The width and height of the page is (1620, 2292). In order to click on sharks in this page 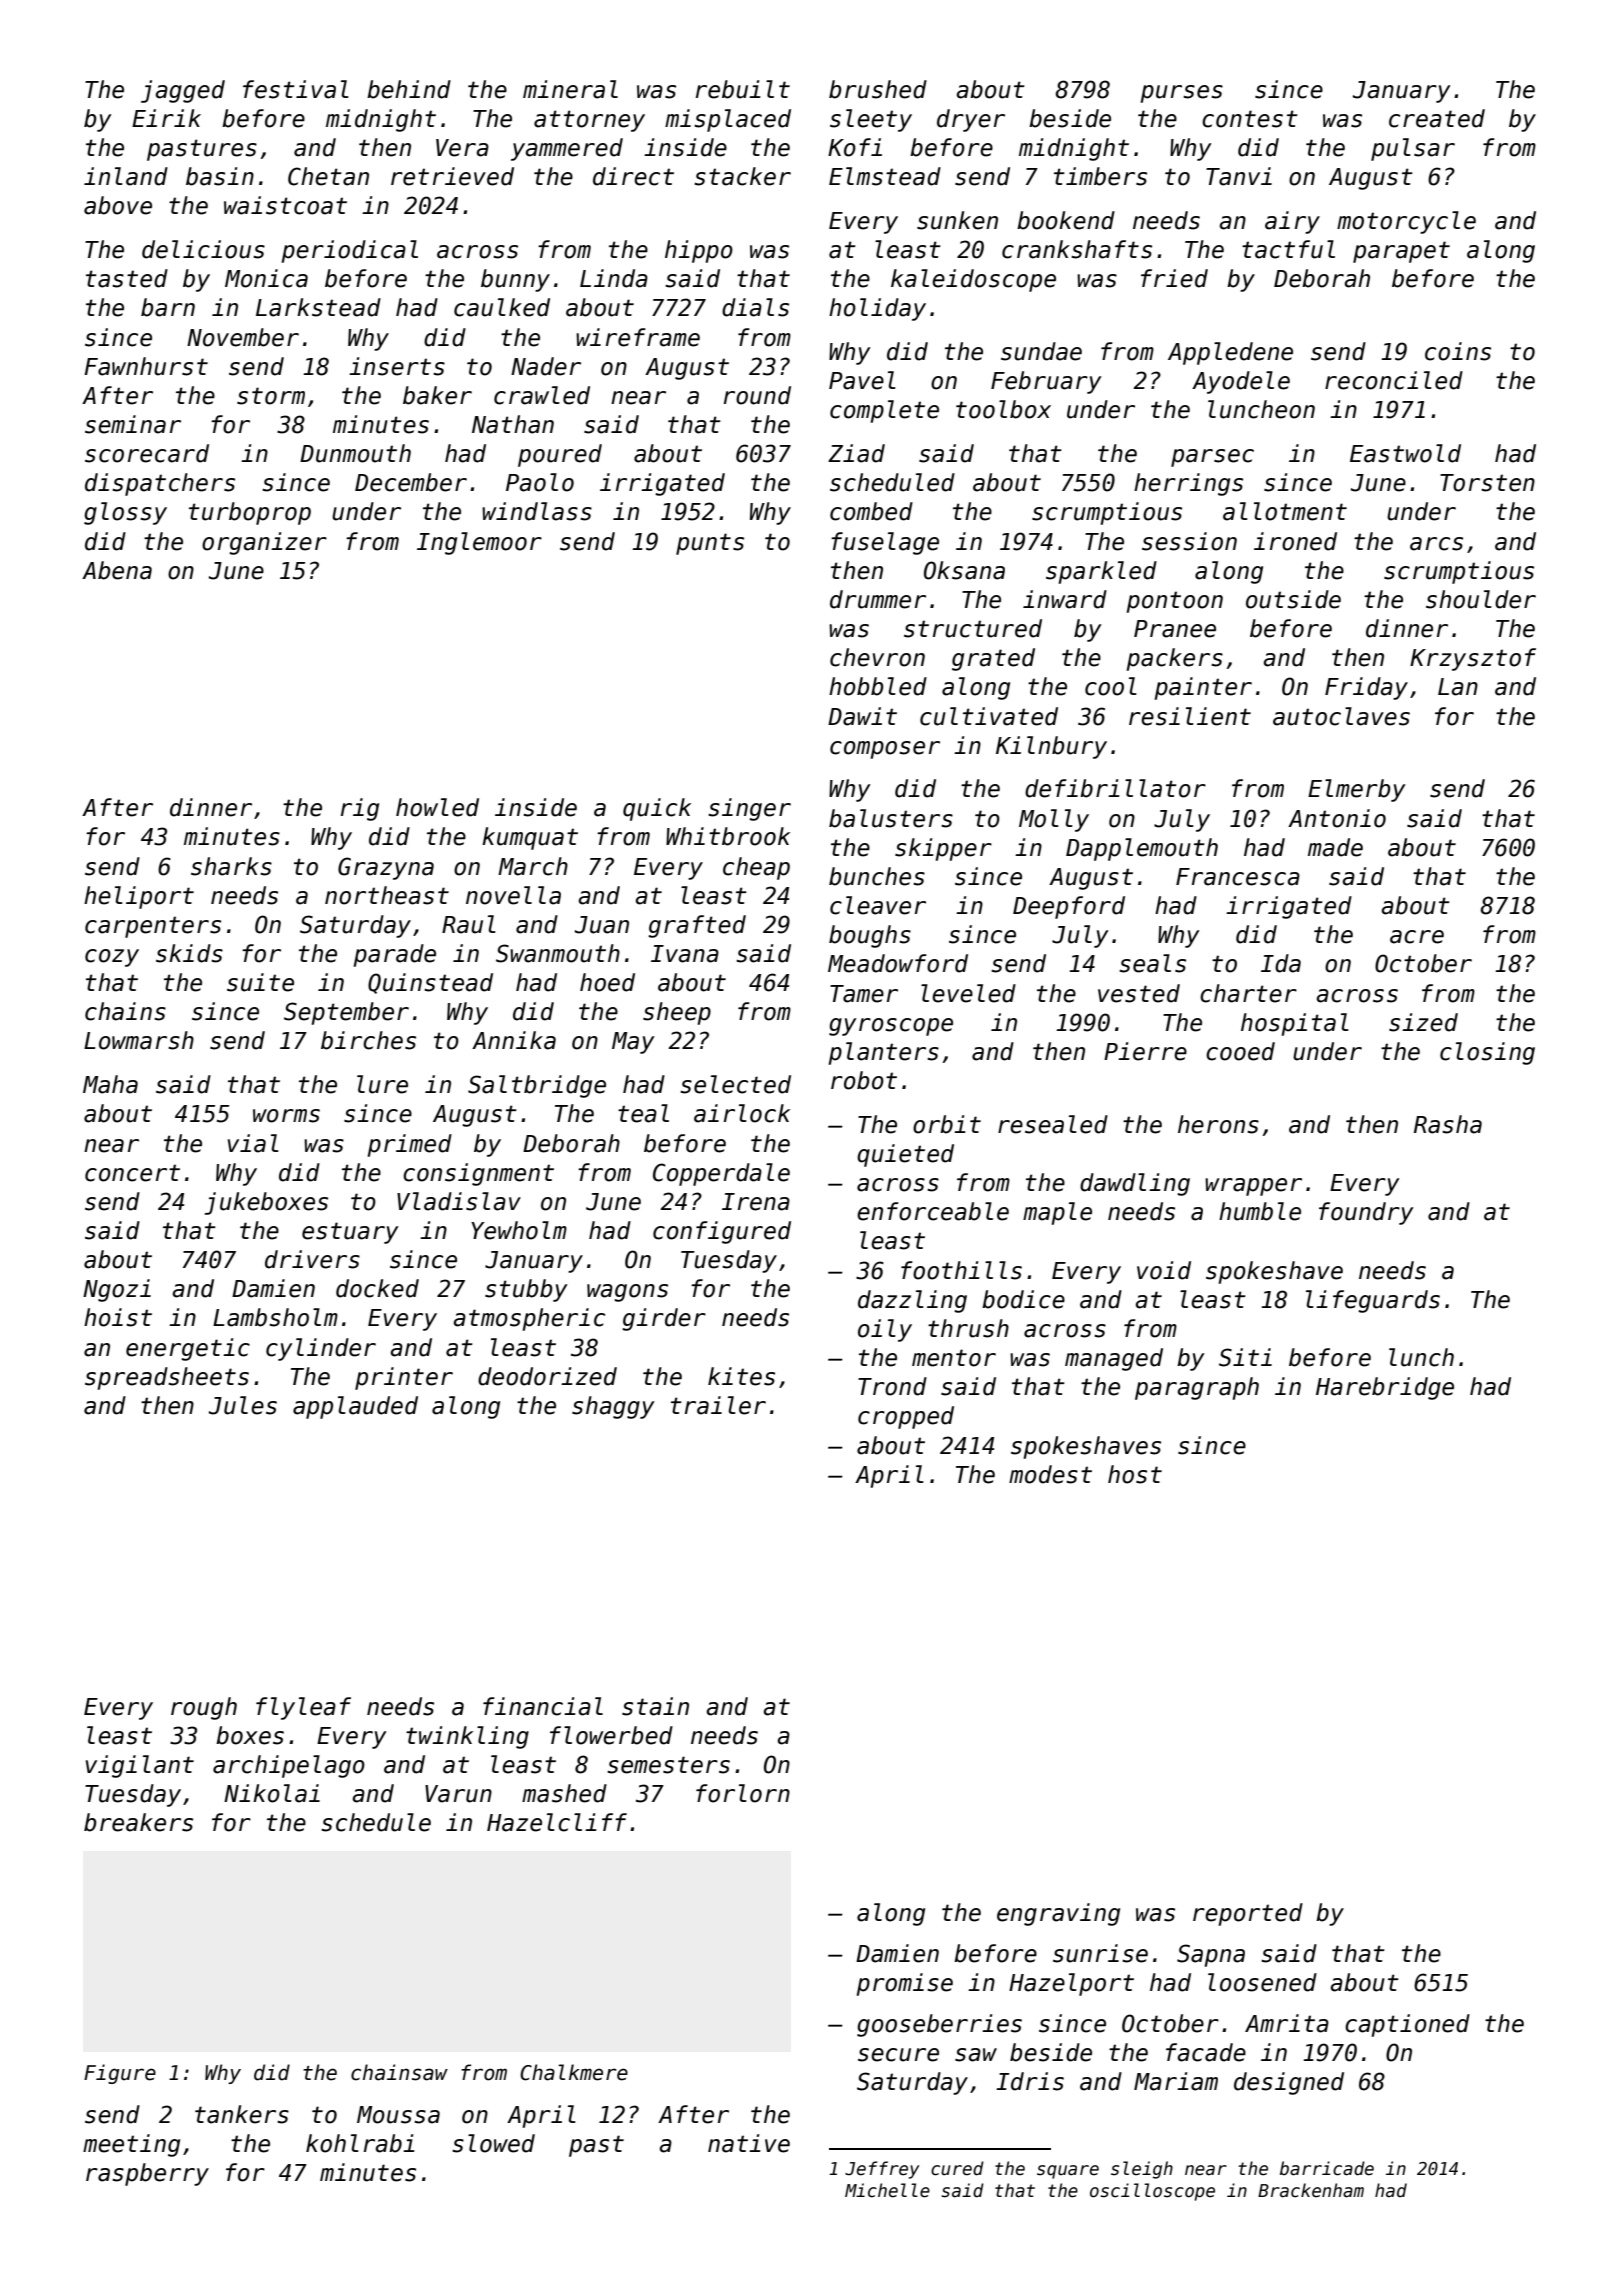, I will do `click(231, 866)`.
